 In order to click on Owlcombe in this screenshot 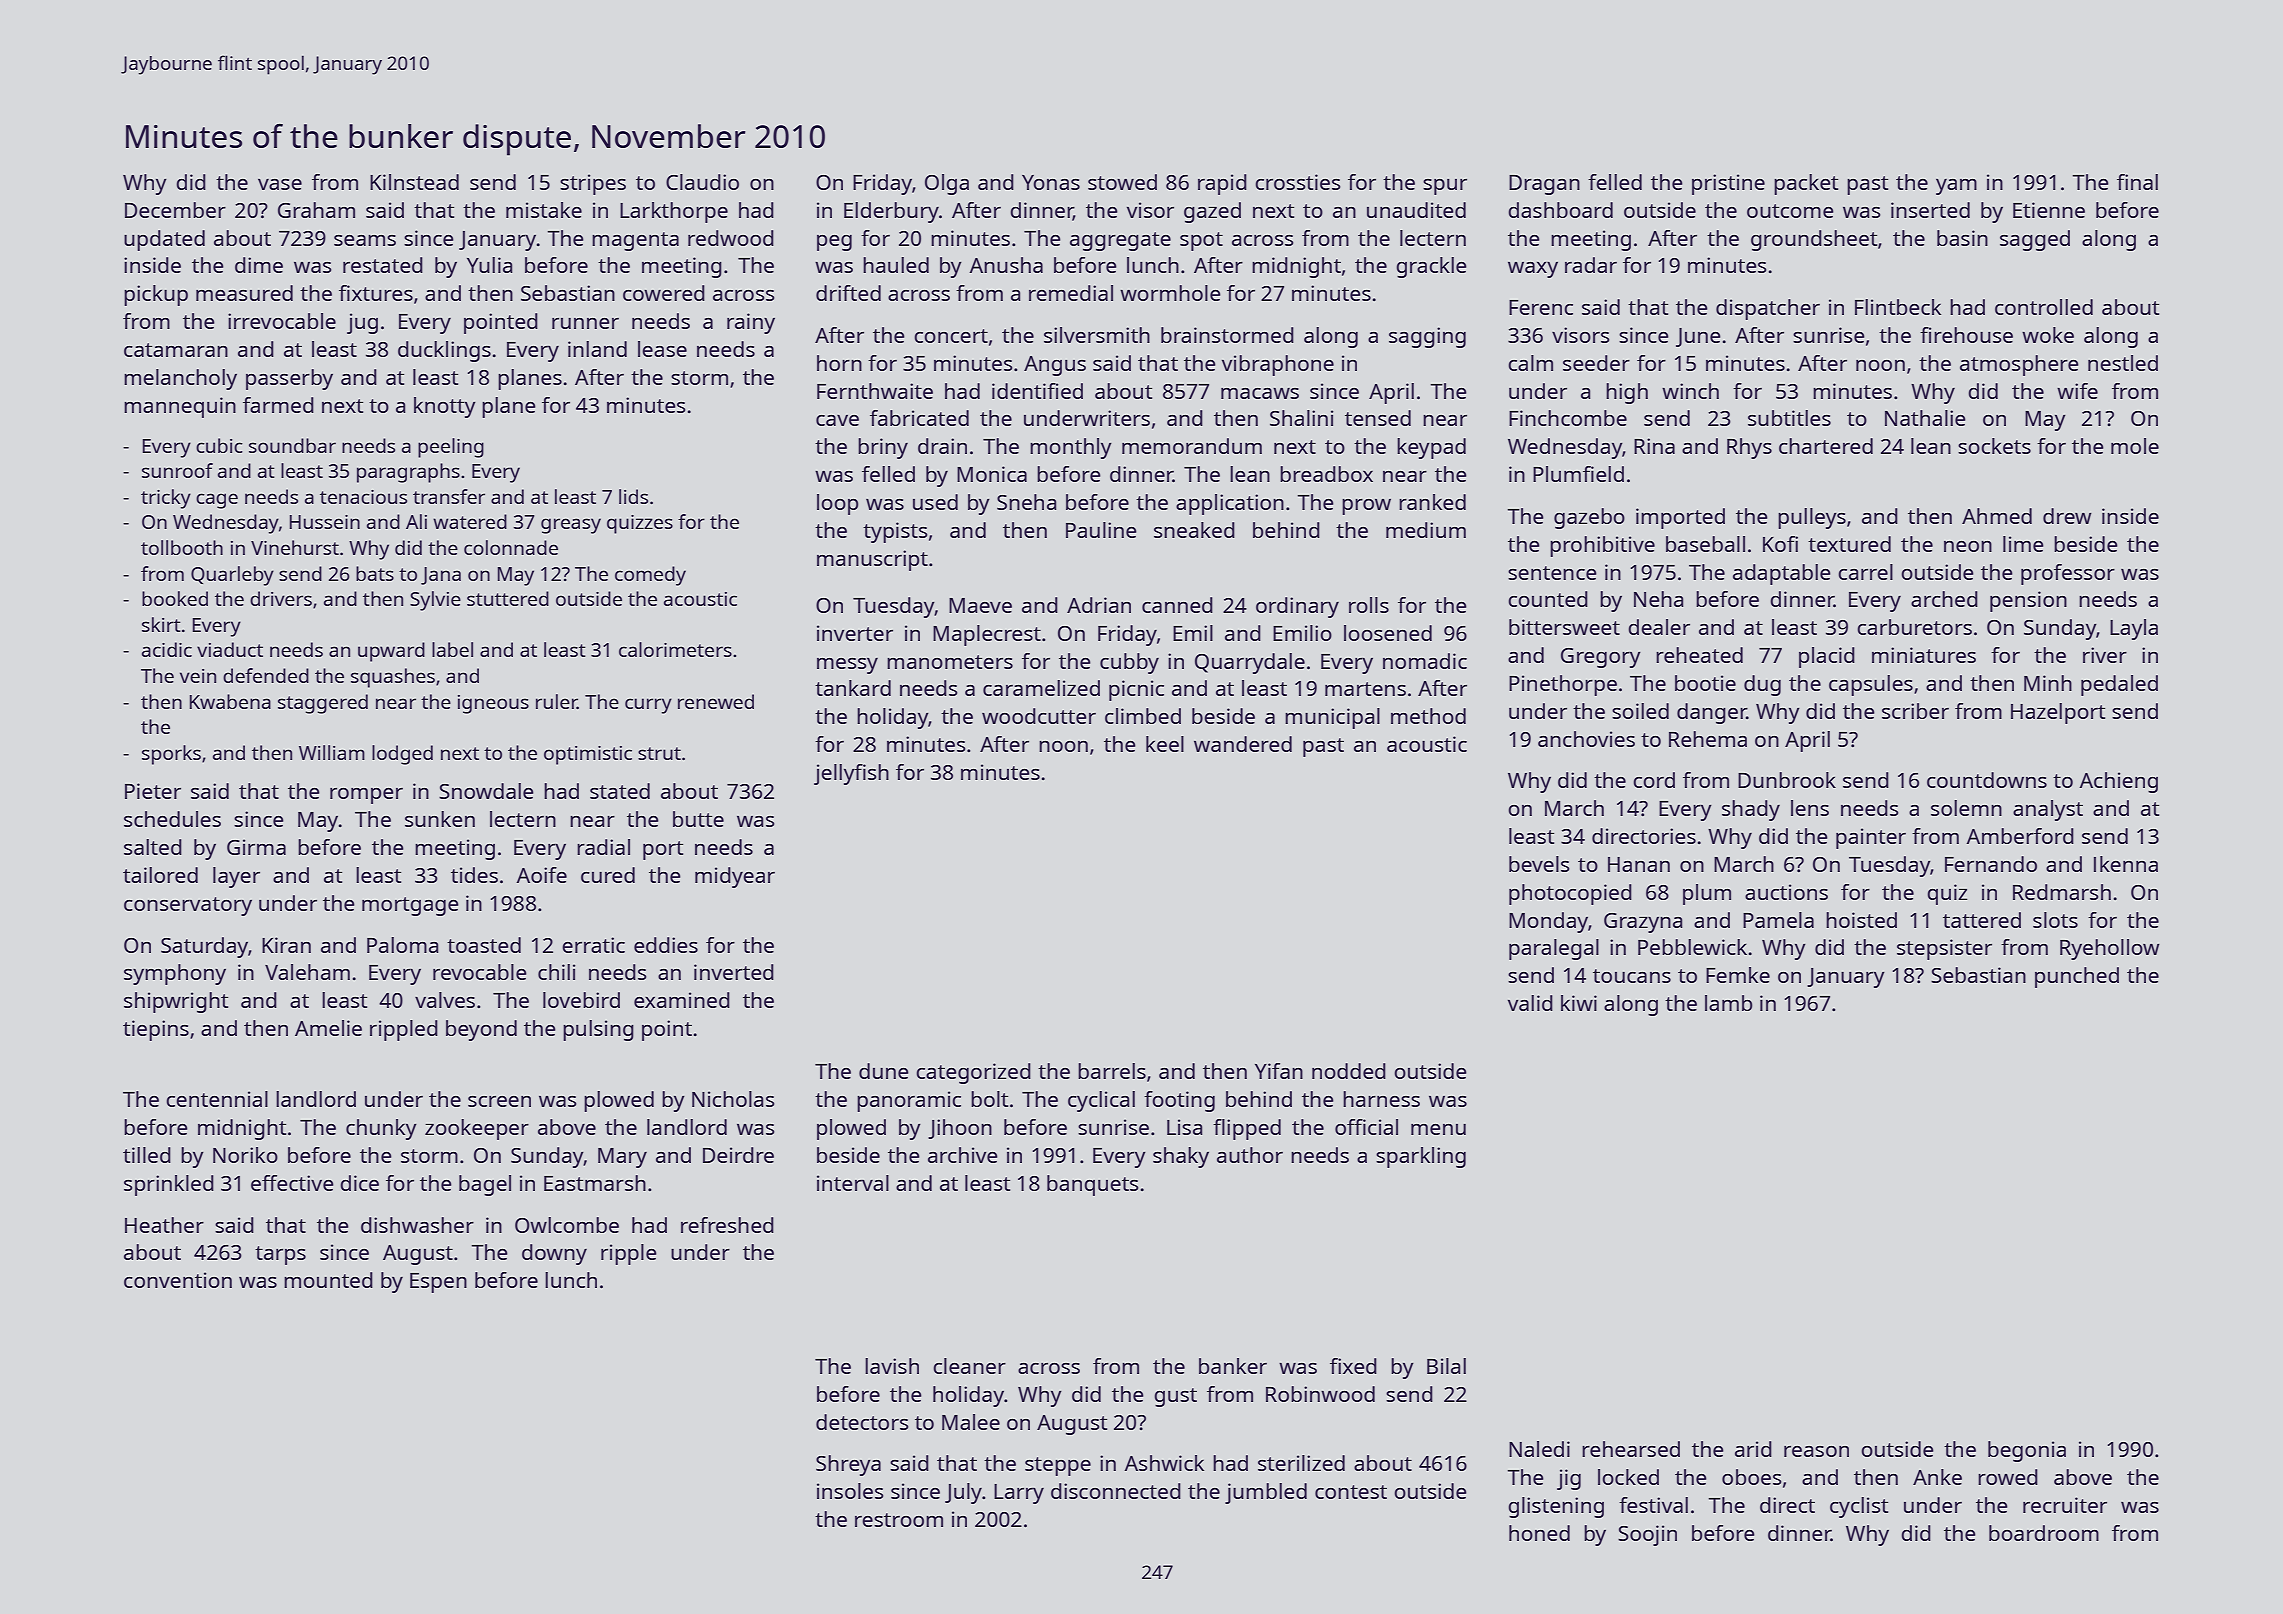, I will do `click(567, 1225)`.
